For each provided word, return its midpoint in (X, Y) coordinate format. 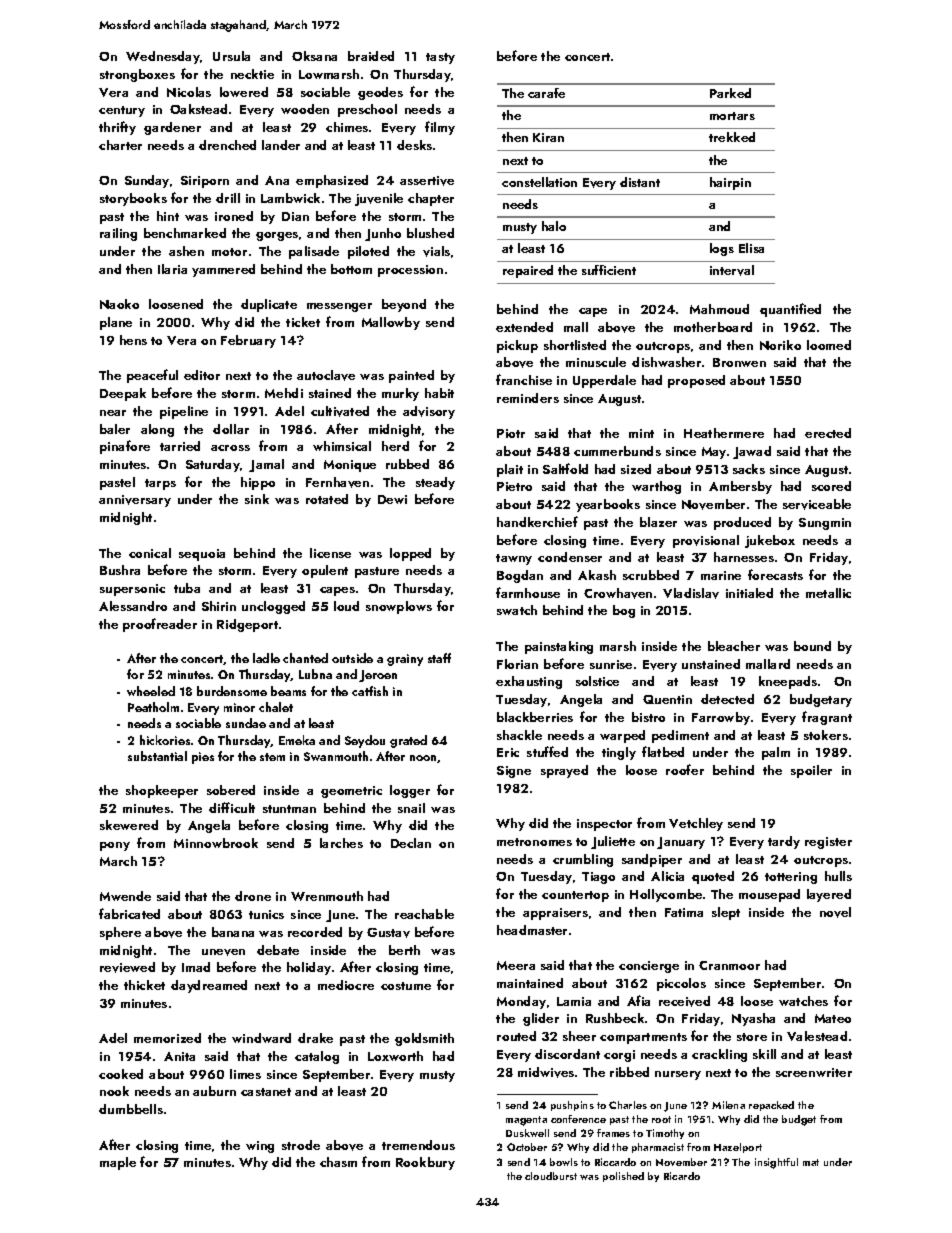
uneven (223, 952)
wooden (305, 109)
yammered (223, 270)
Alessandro (133, 606)
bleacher (734, 646)
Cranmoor (729, 965)
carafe (546, 93)
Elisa (751, 248)
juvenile (379, 199)
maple (118, 1163)
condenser (570, 557)
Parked (730, 93)
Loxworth (395, 1056)
